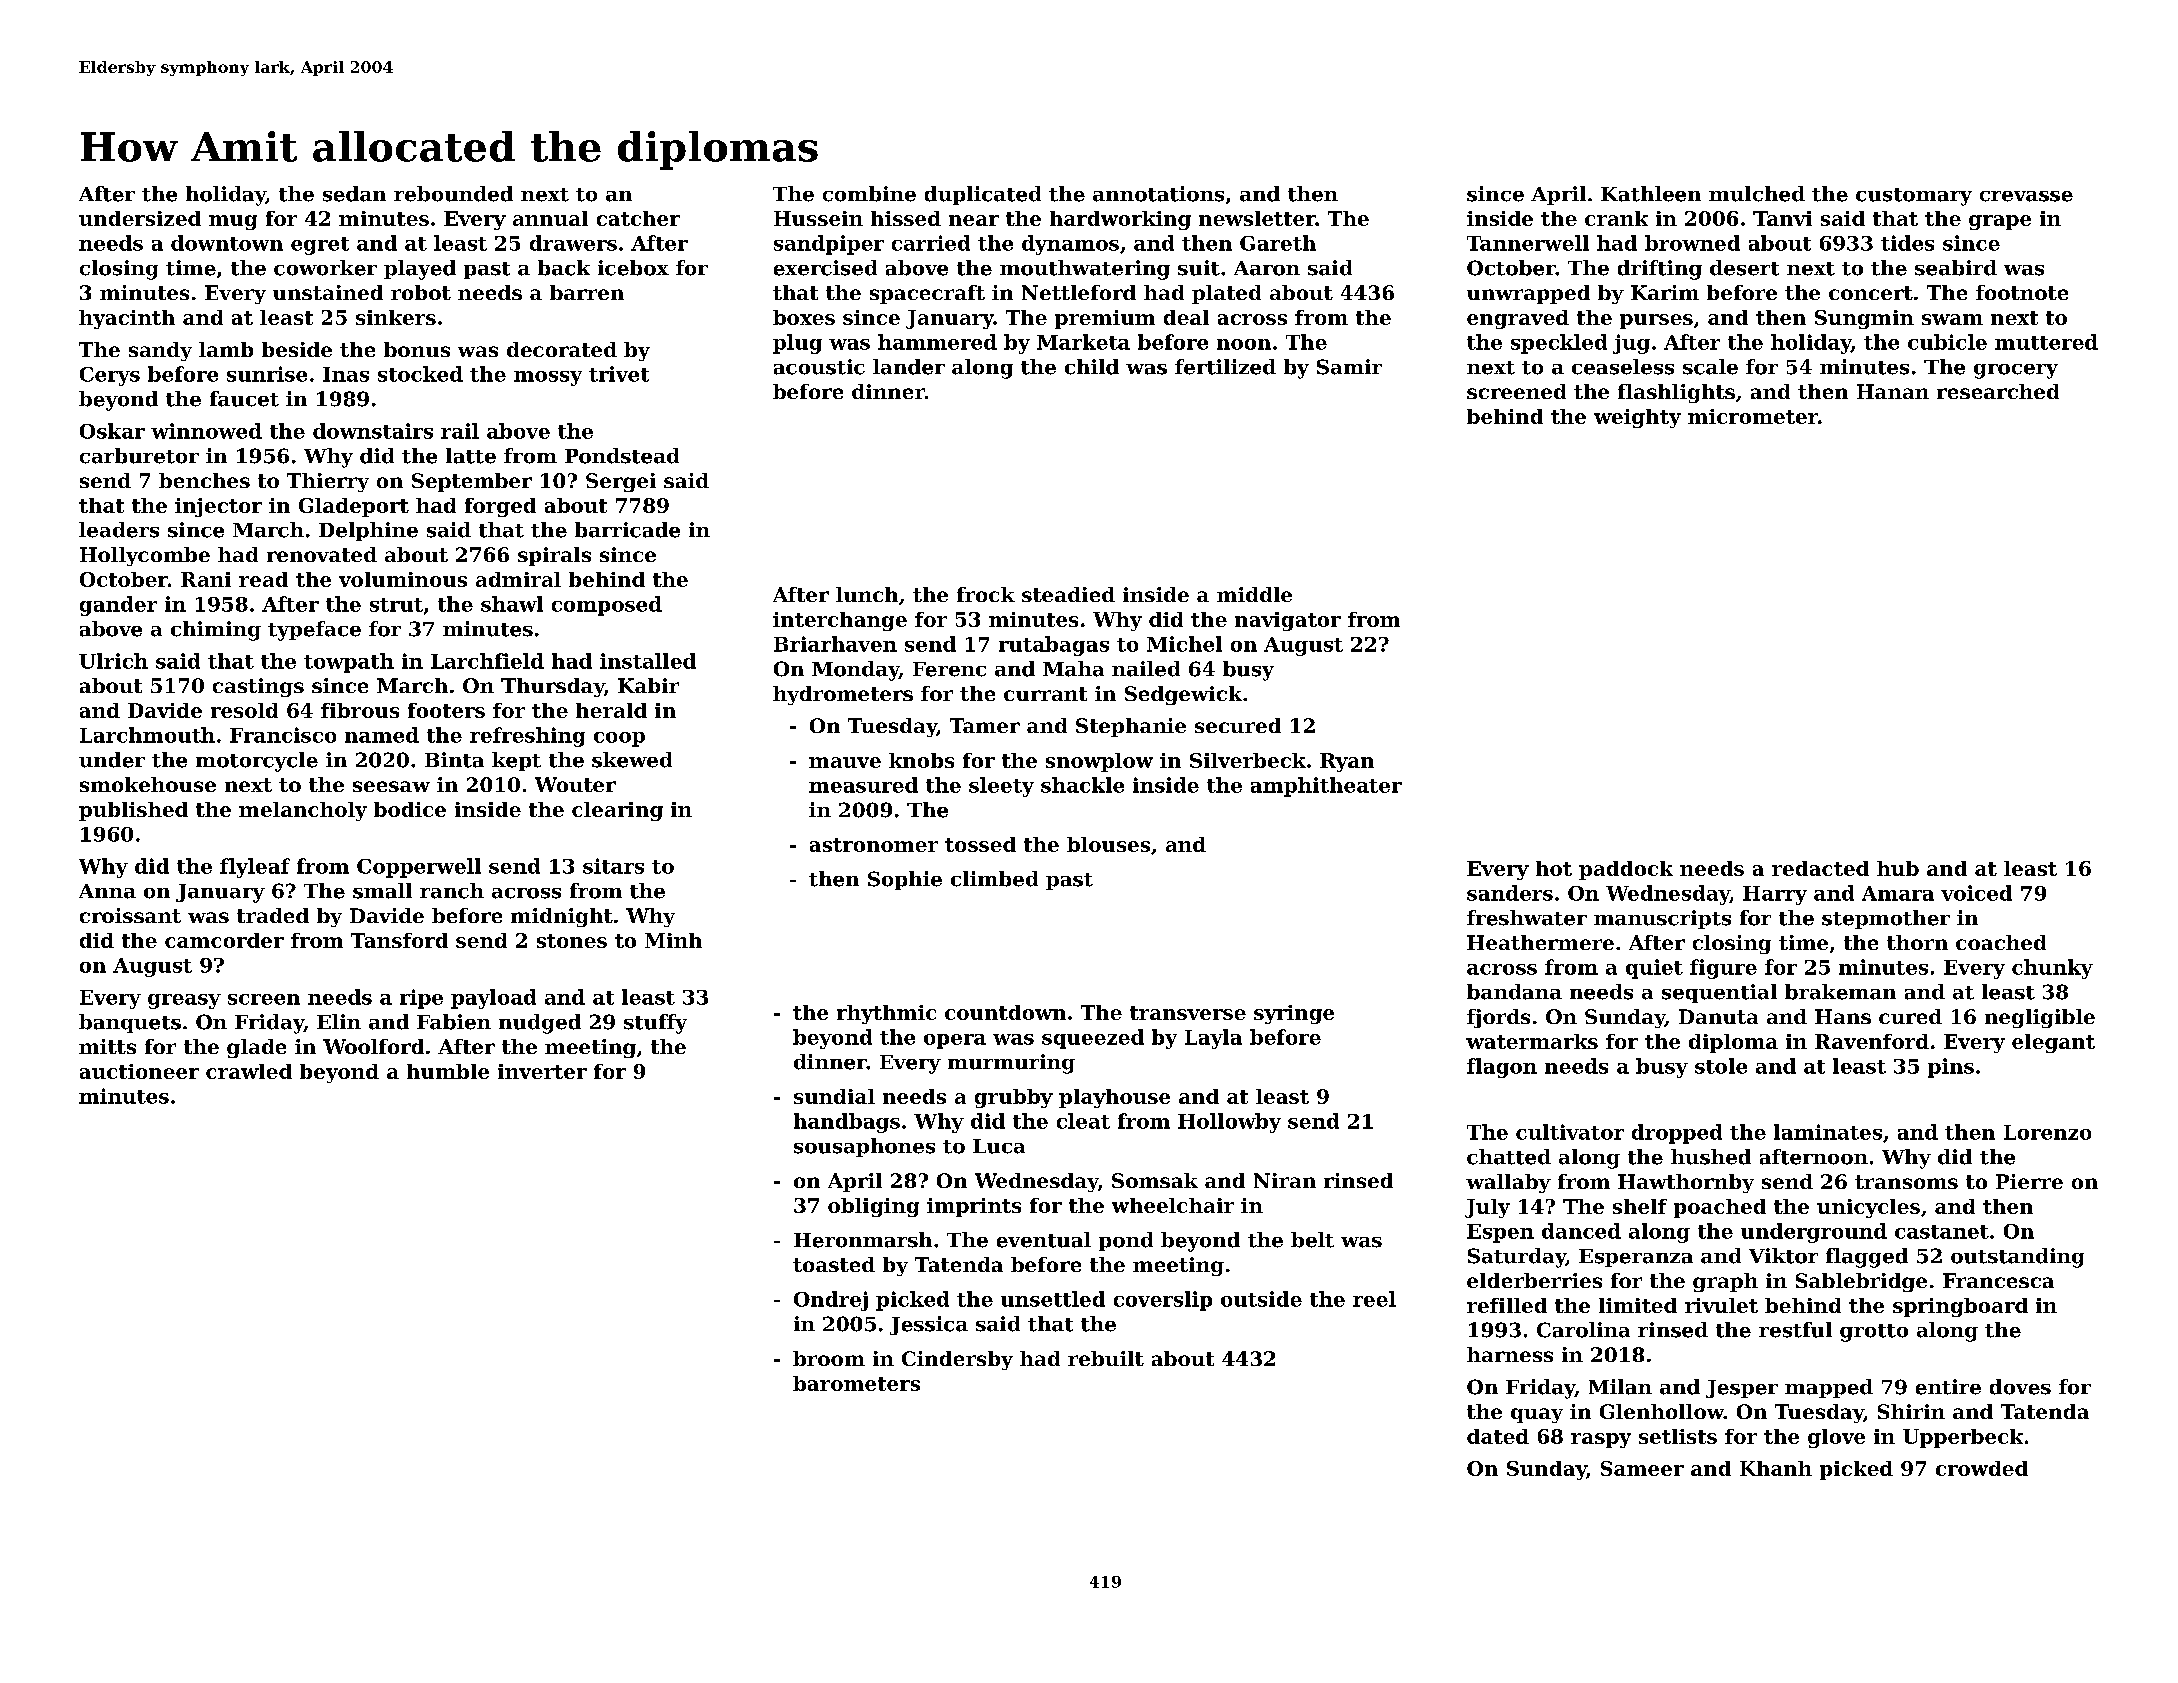 This page has height=1683, width=2178. Describe the element at coordinates (452, 891) in the page. I see `ranch` at that location.
